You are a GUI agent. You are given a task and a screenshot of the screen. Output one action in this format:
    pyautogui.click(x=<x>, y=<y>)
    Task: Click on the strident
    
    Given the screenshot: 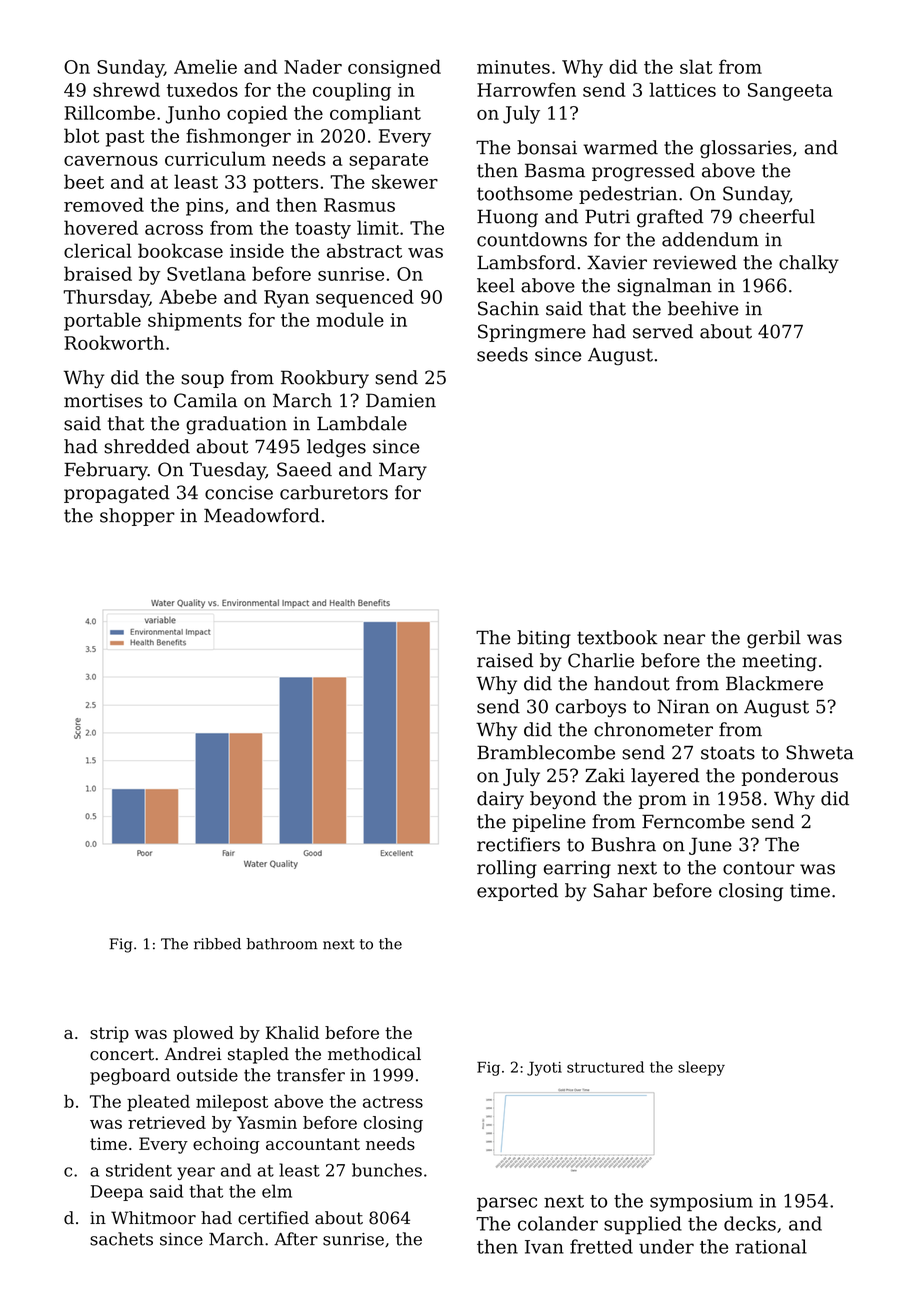 What is the action you would take?
    pyautogui.click(x=139, y=1170)
